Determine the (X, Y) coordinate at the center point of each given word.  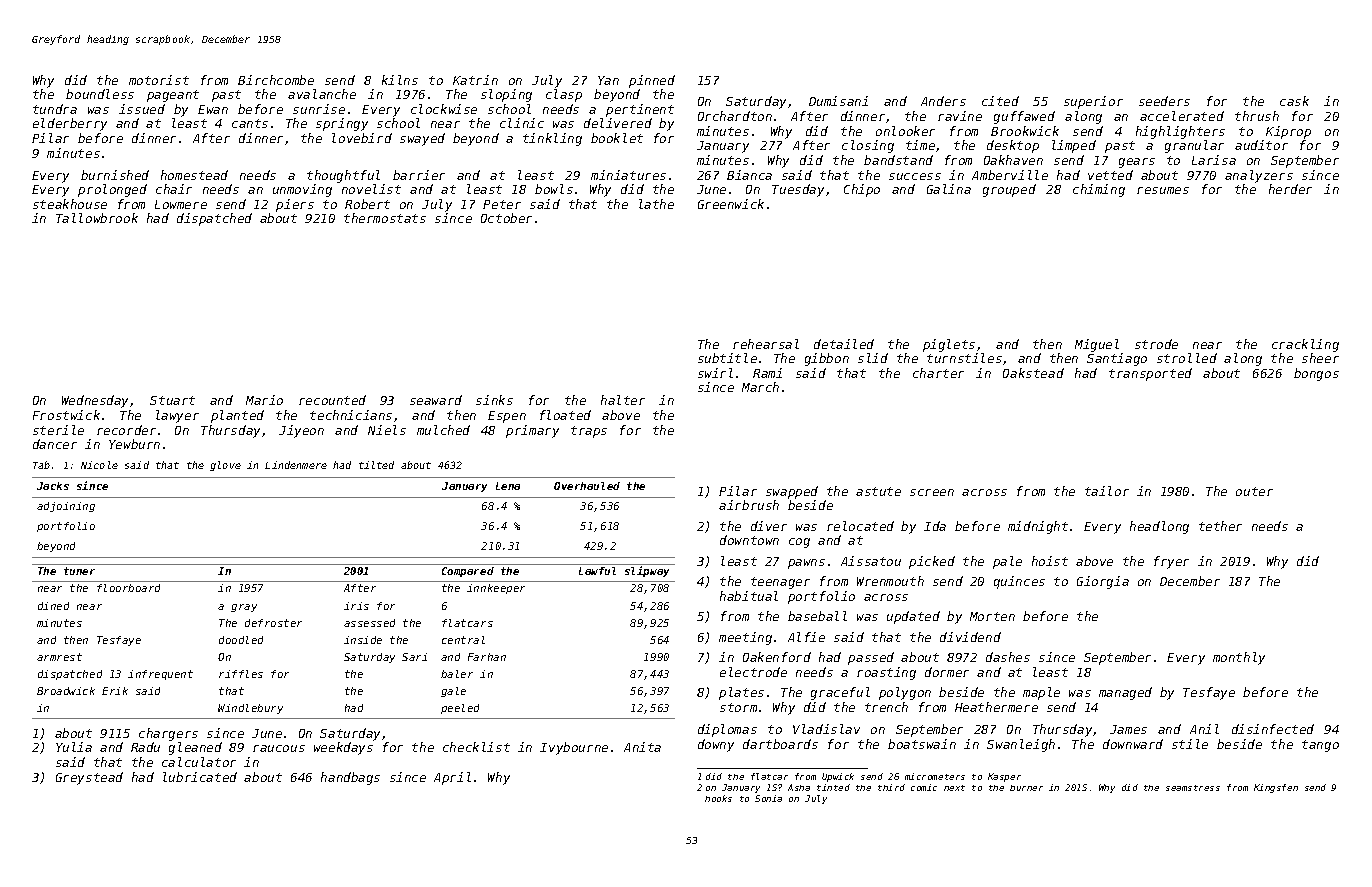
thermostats (385, 218)
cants (250, 123)
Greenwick (731, 204)
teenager (780, 583)
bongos (1316, 374)
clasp (564, 95)
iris (356, 606)
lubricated (200, 777)
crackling (1305, 345)
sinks (494, 400)
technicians (351, 415)
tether (1220, 526)
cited (1000, 101)
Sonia (768, 798)
